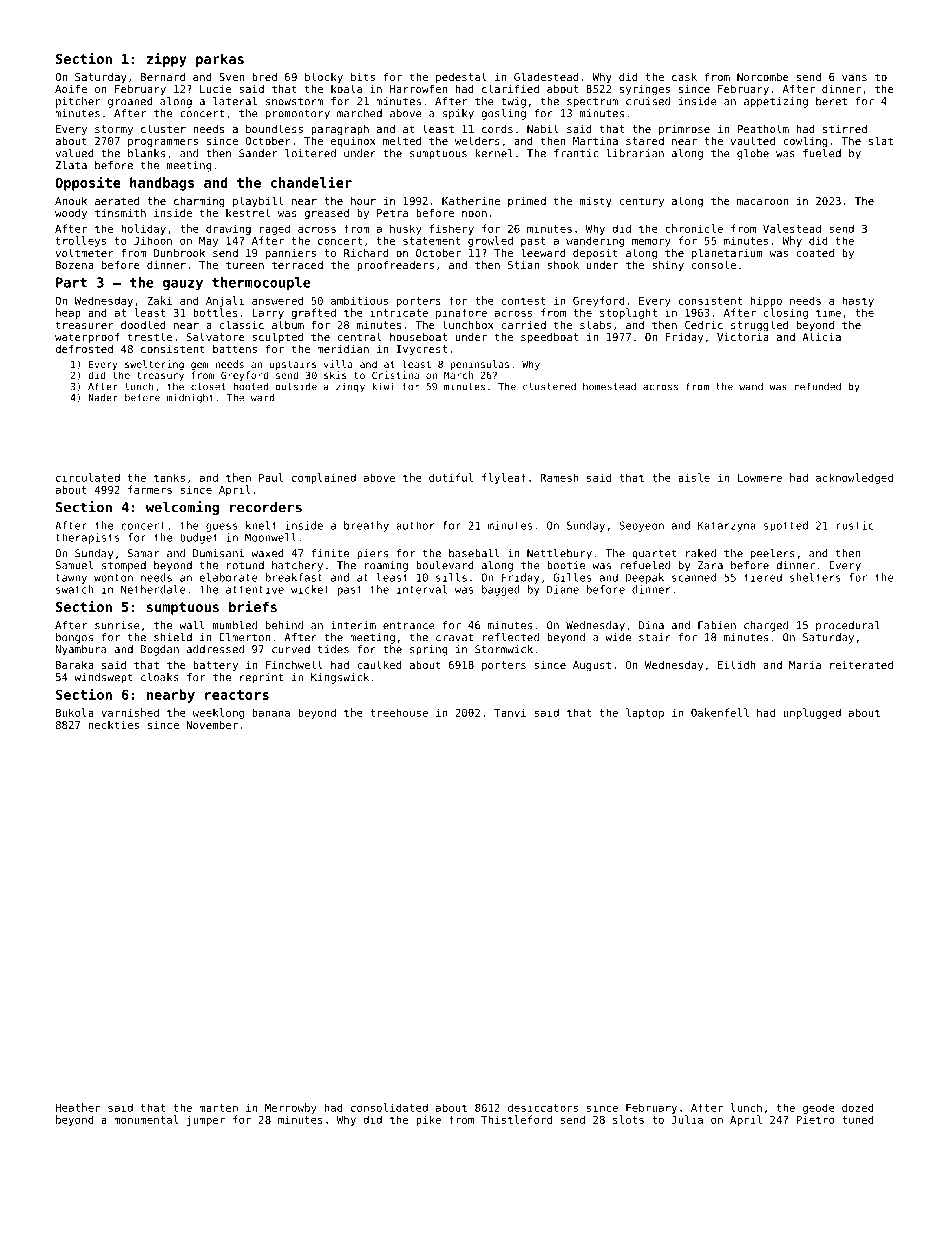 This document has height=1233, width=952. I want to click on Oakenfell, so click(720, 712).
